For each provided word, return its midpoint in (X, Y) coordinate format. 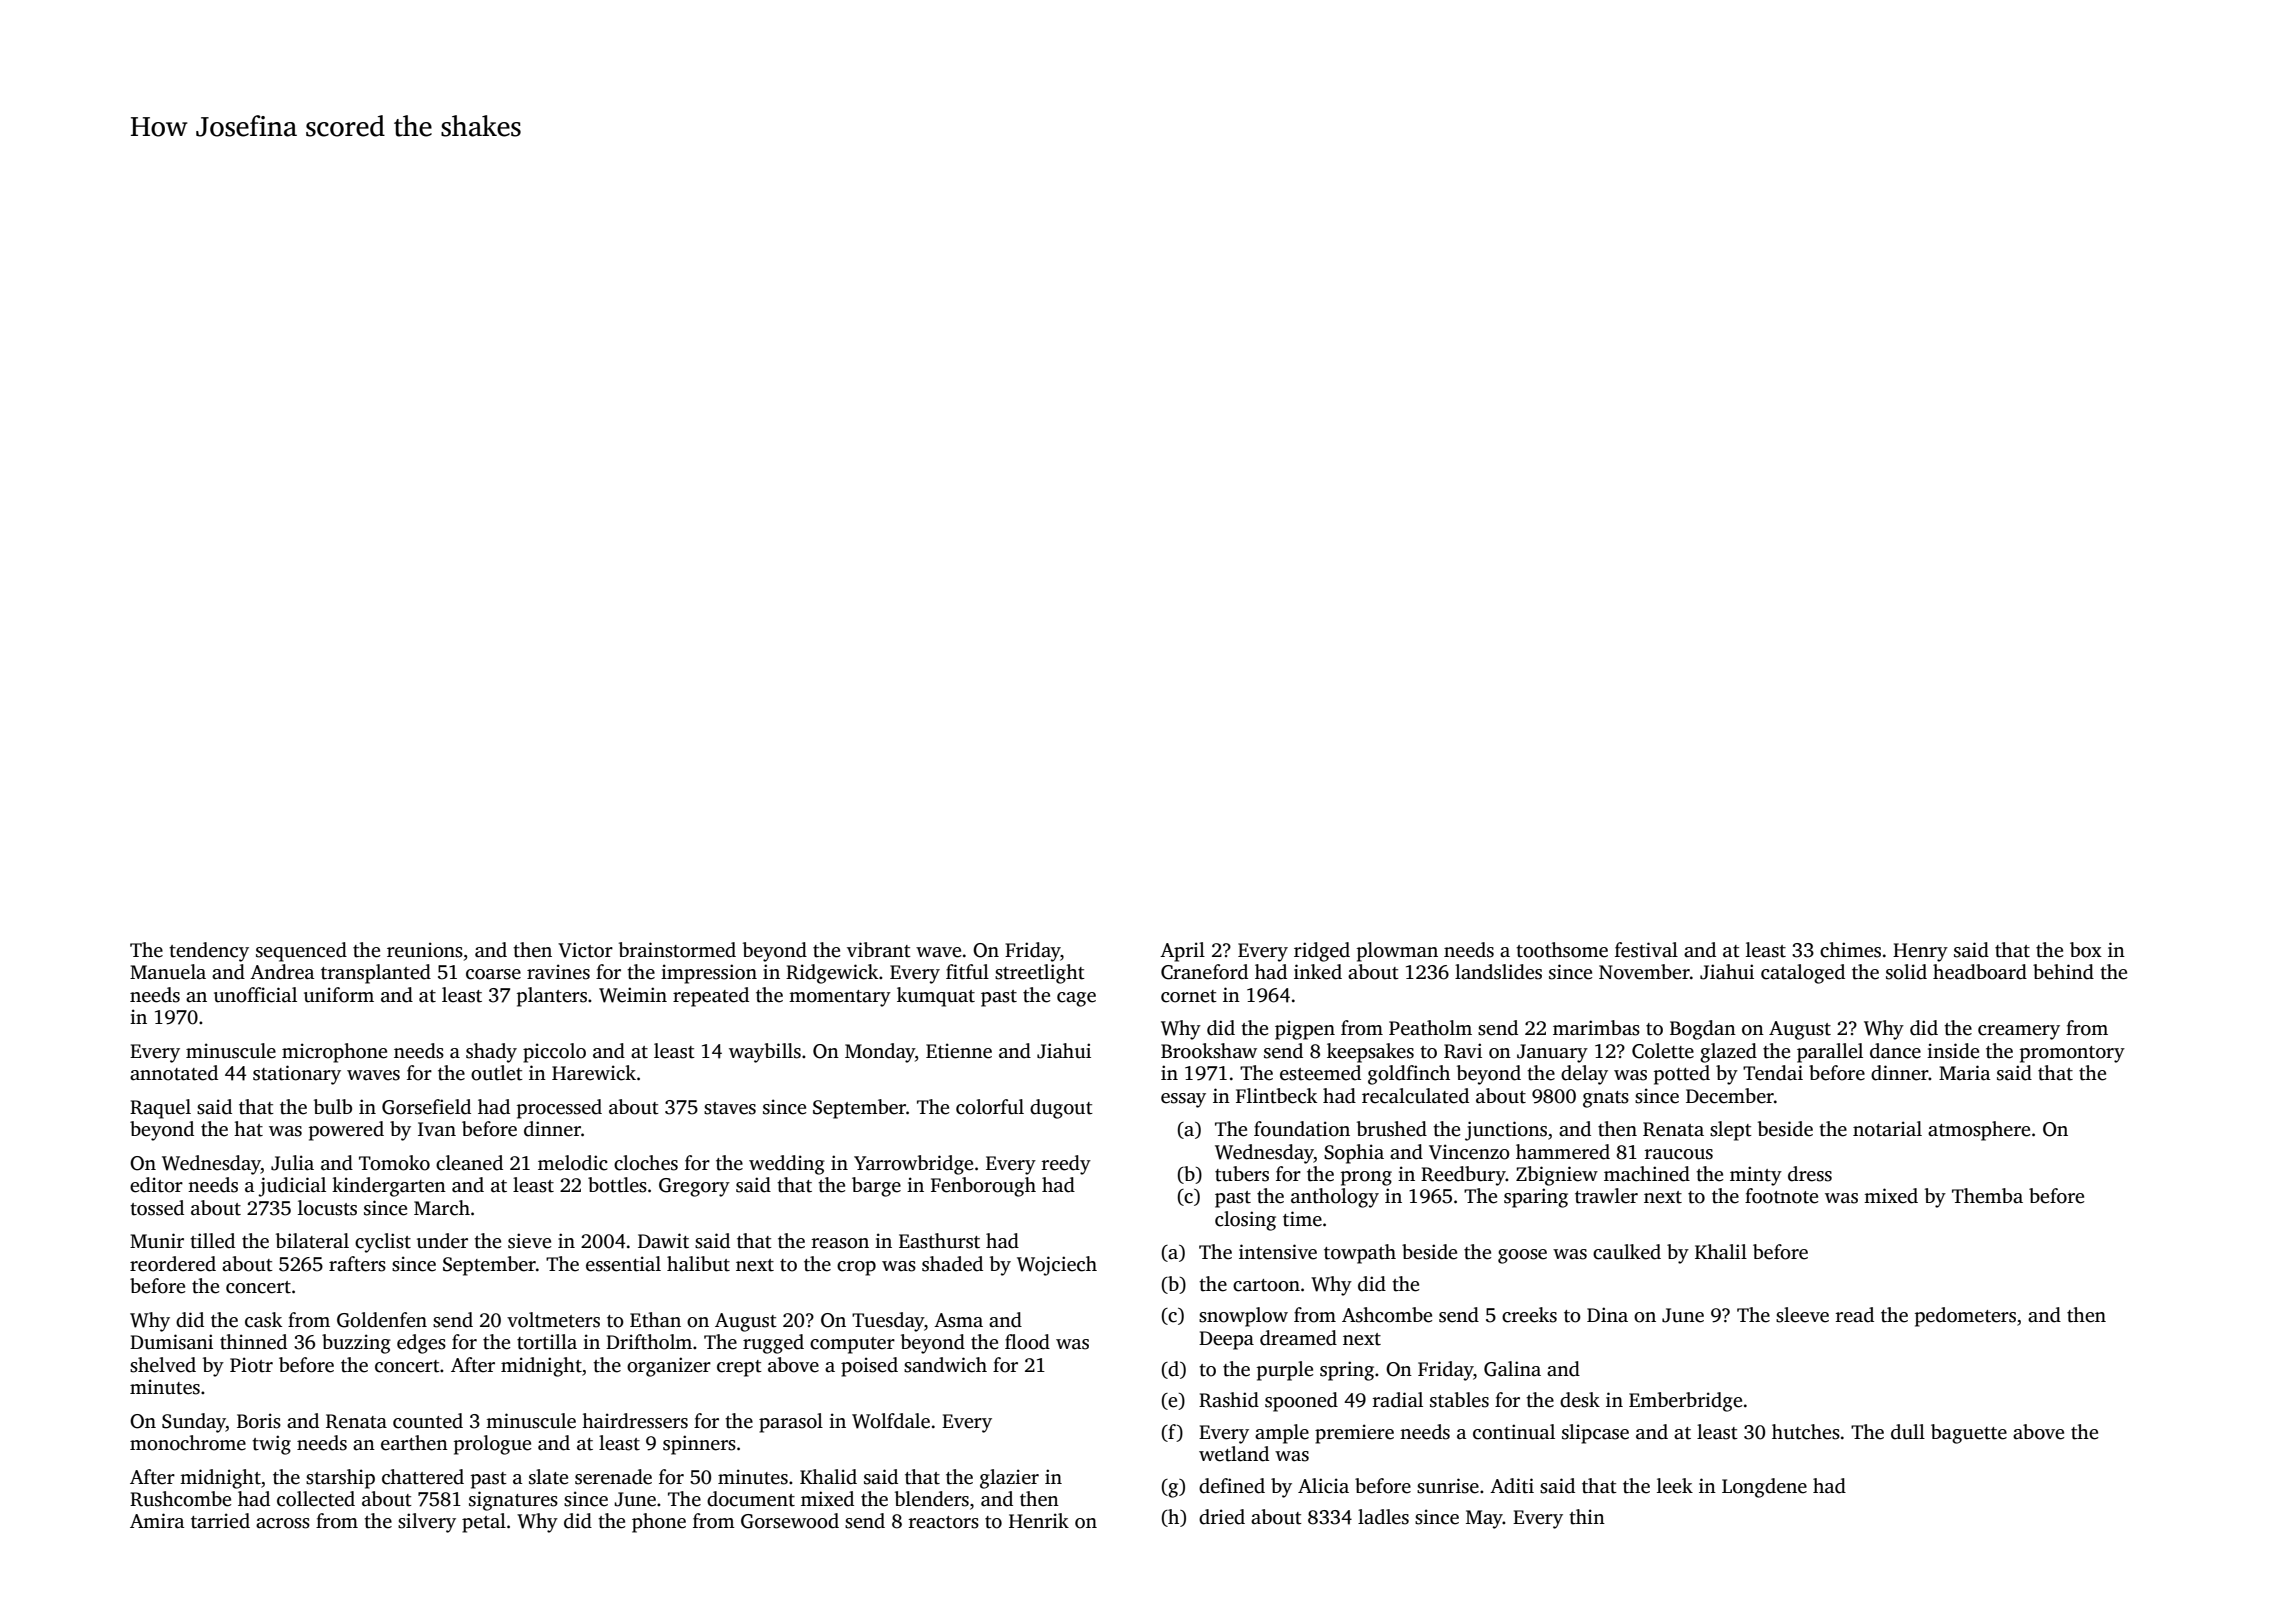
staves (730, 1108)
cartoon (1266, 1285)
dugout (1061, 1109)
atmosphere (1979, 1131)
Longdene (1764, 1488)
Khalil (1721, 1251)
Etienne (959, 1051)
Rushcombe (180, 1499)
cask (263, 1320)
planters (552, 997)
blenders (932, 1499)
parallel (1830, 1053)
